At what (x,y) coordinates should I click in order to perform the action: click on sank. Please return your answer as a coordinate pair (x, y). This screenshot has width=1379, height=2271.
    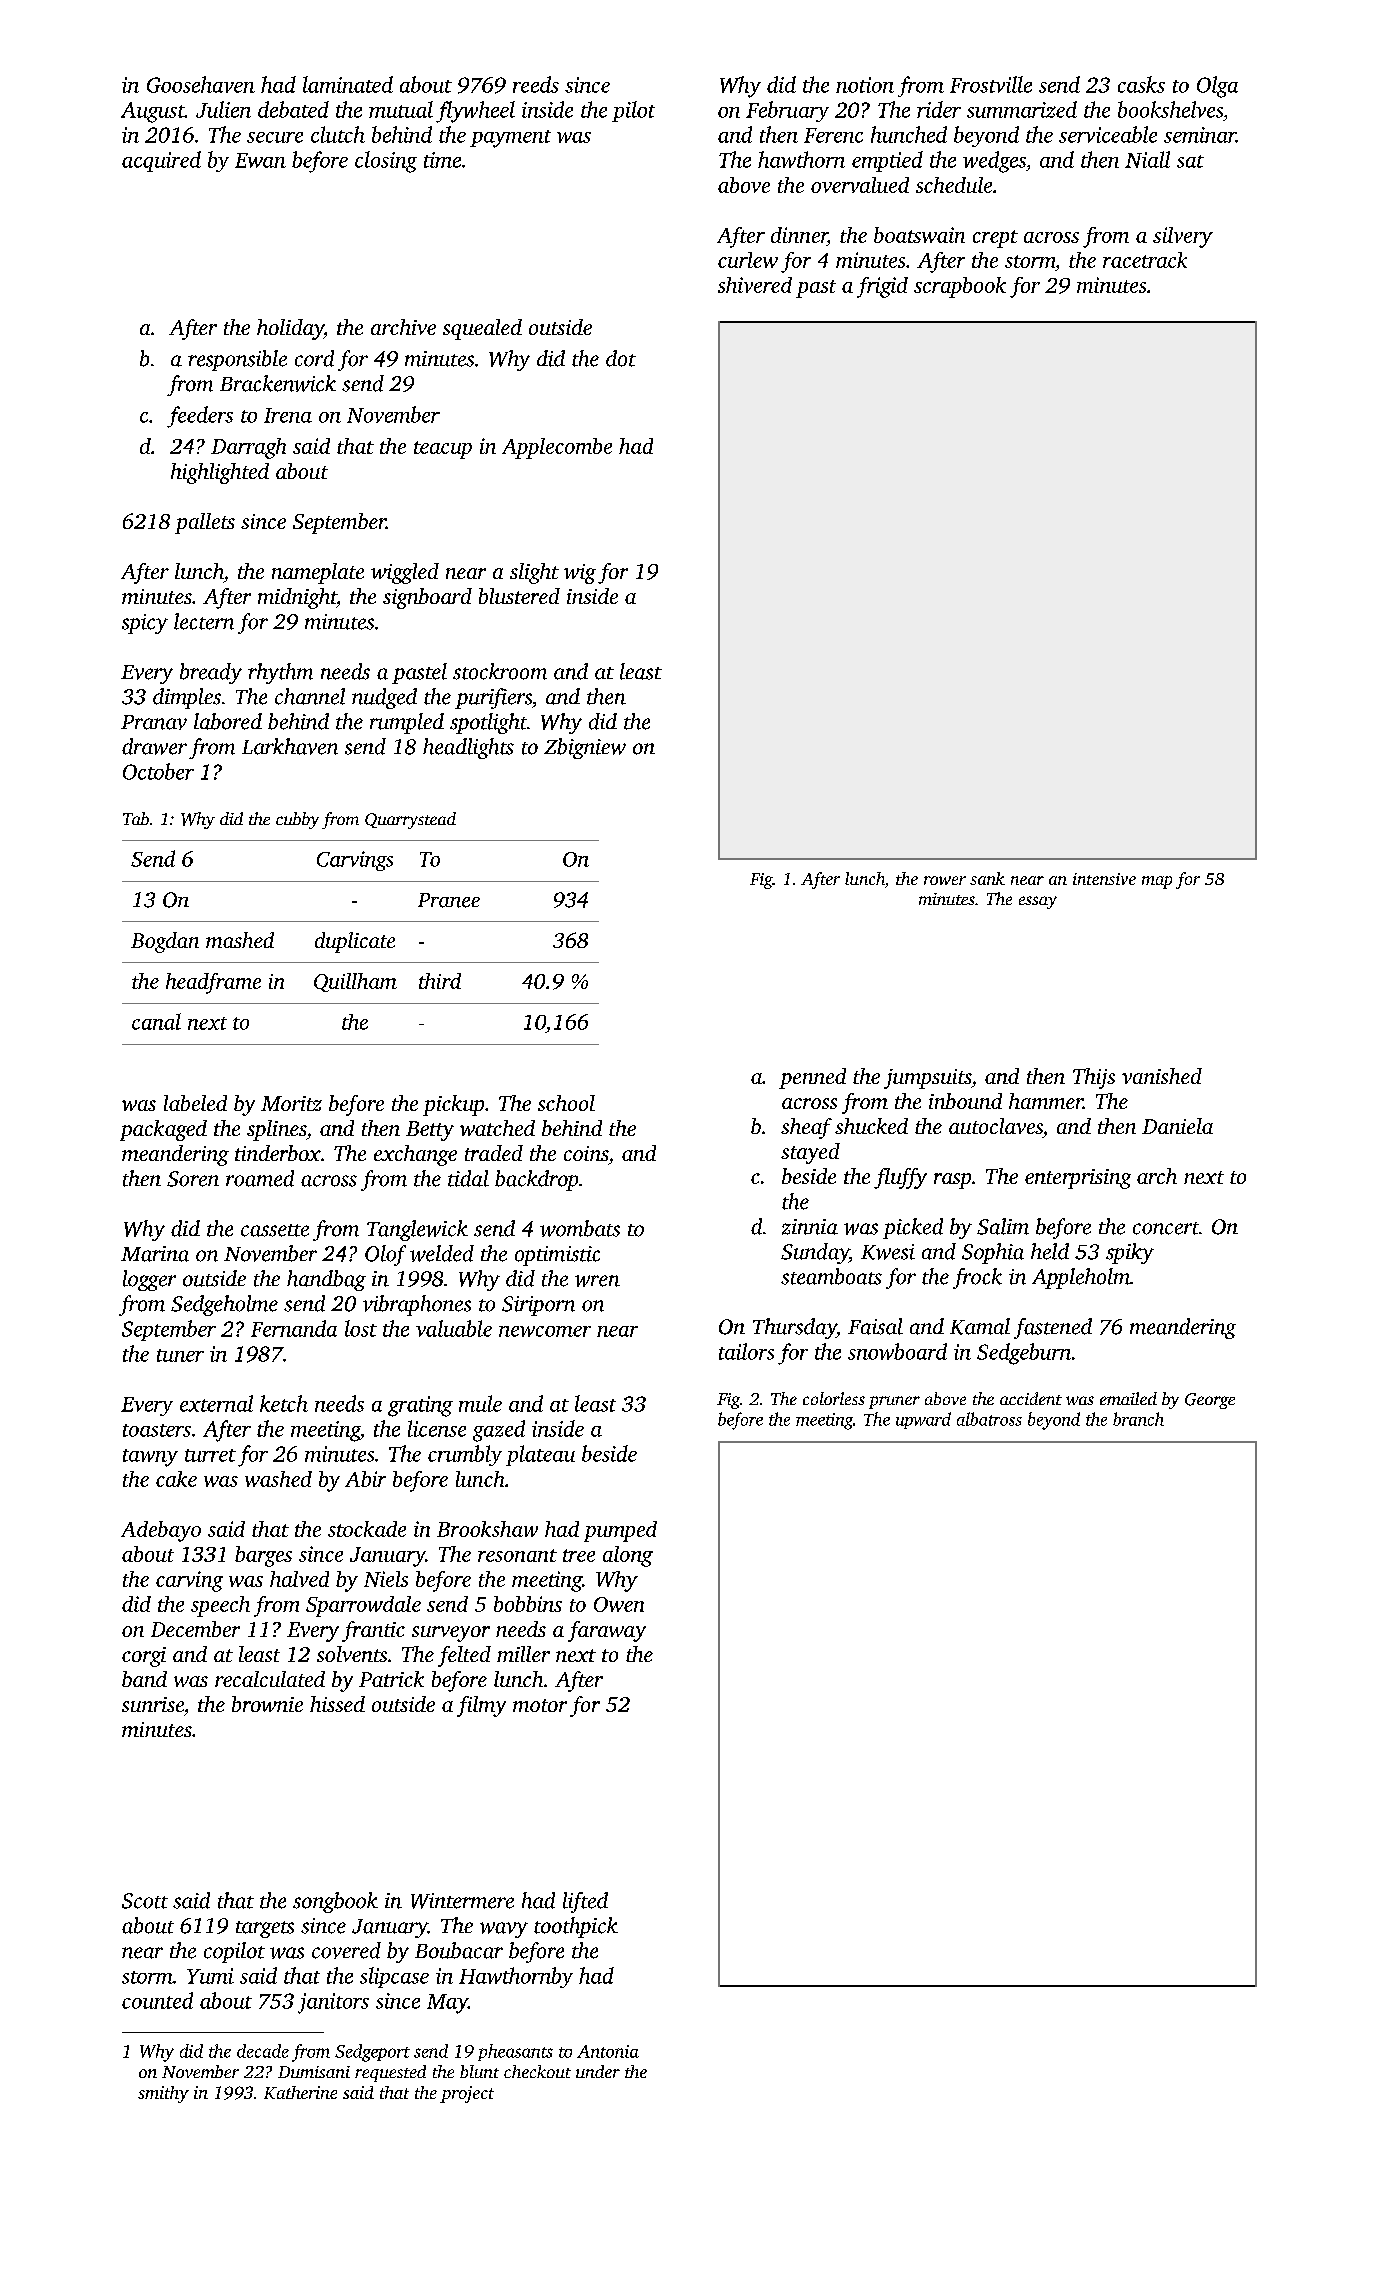
    Looking at the image, I should click on (987, 878).
